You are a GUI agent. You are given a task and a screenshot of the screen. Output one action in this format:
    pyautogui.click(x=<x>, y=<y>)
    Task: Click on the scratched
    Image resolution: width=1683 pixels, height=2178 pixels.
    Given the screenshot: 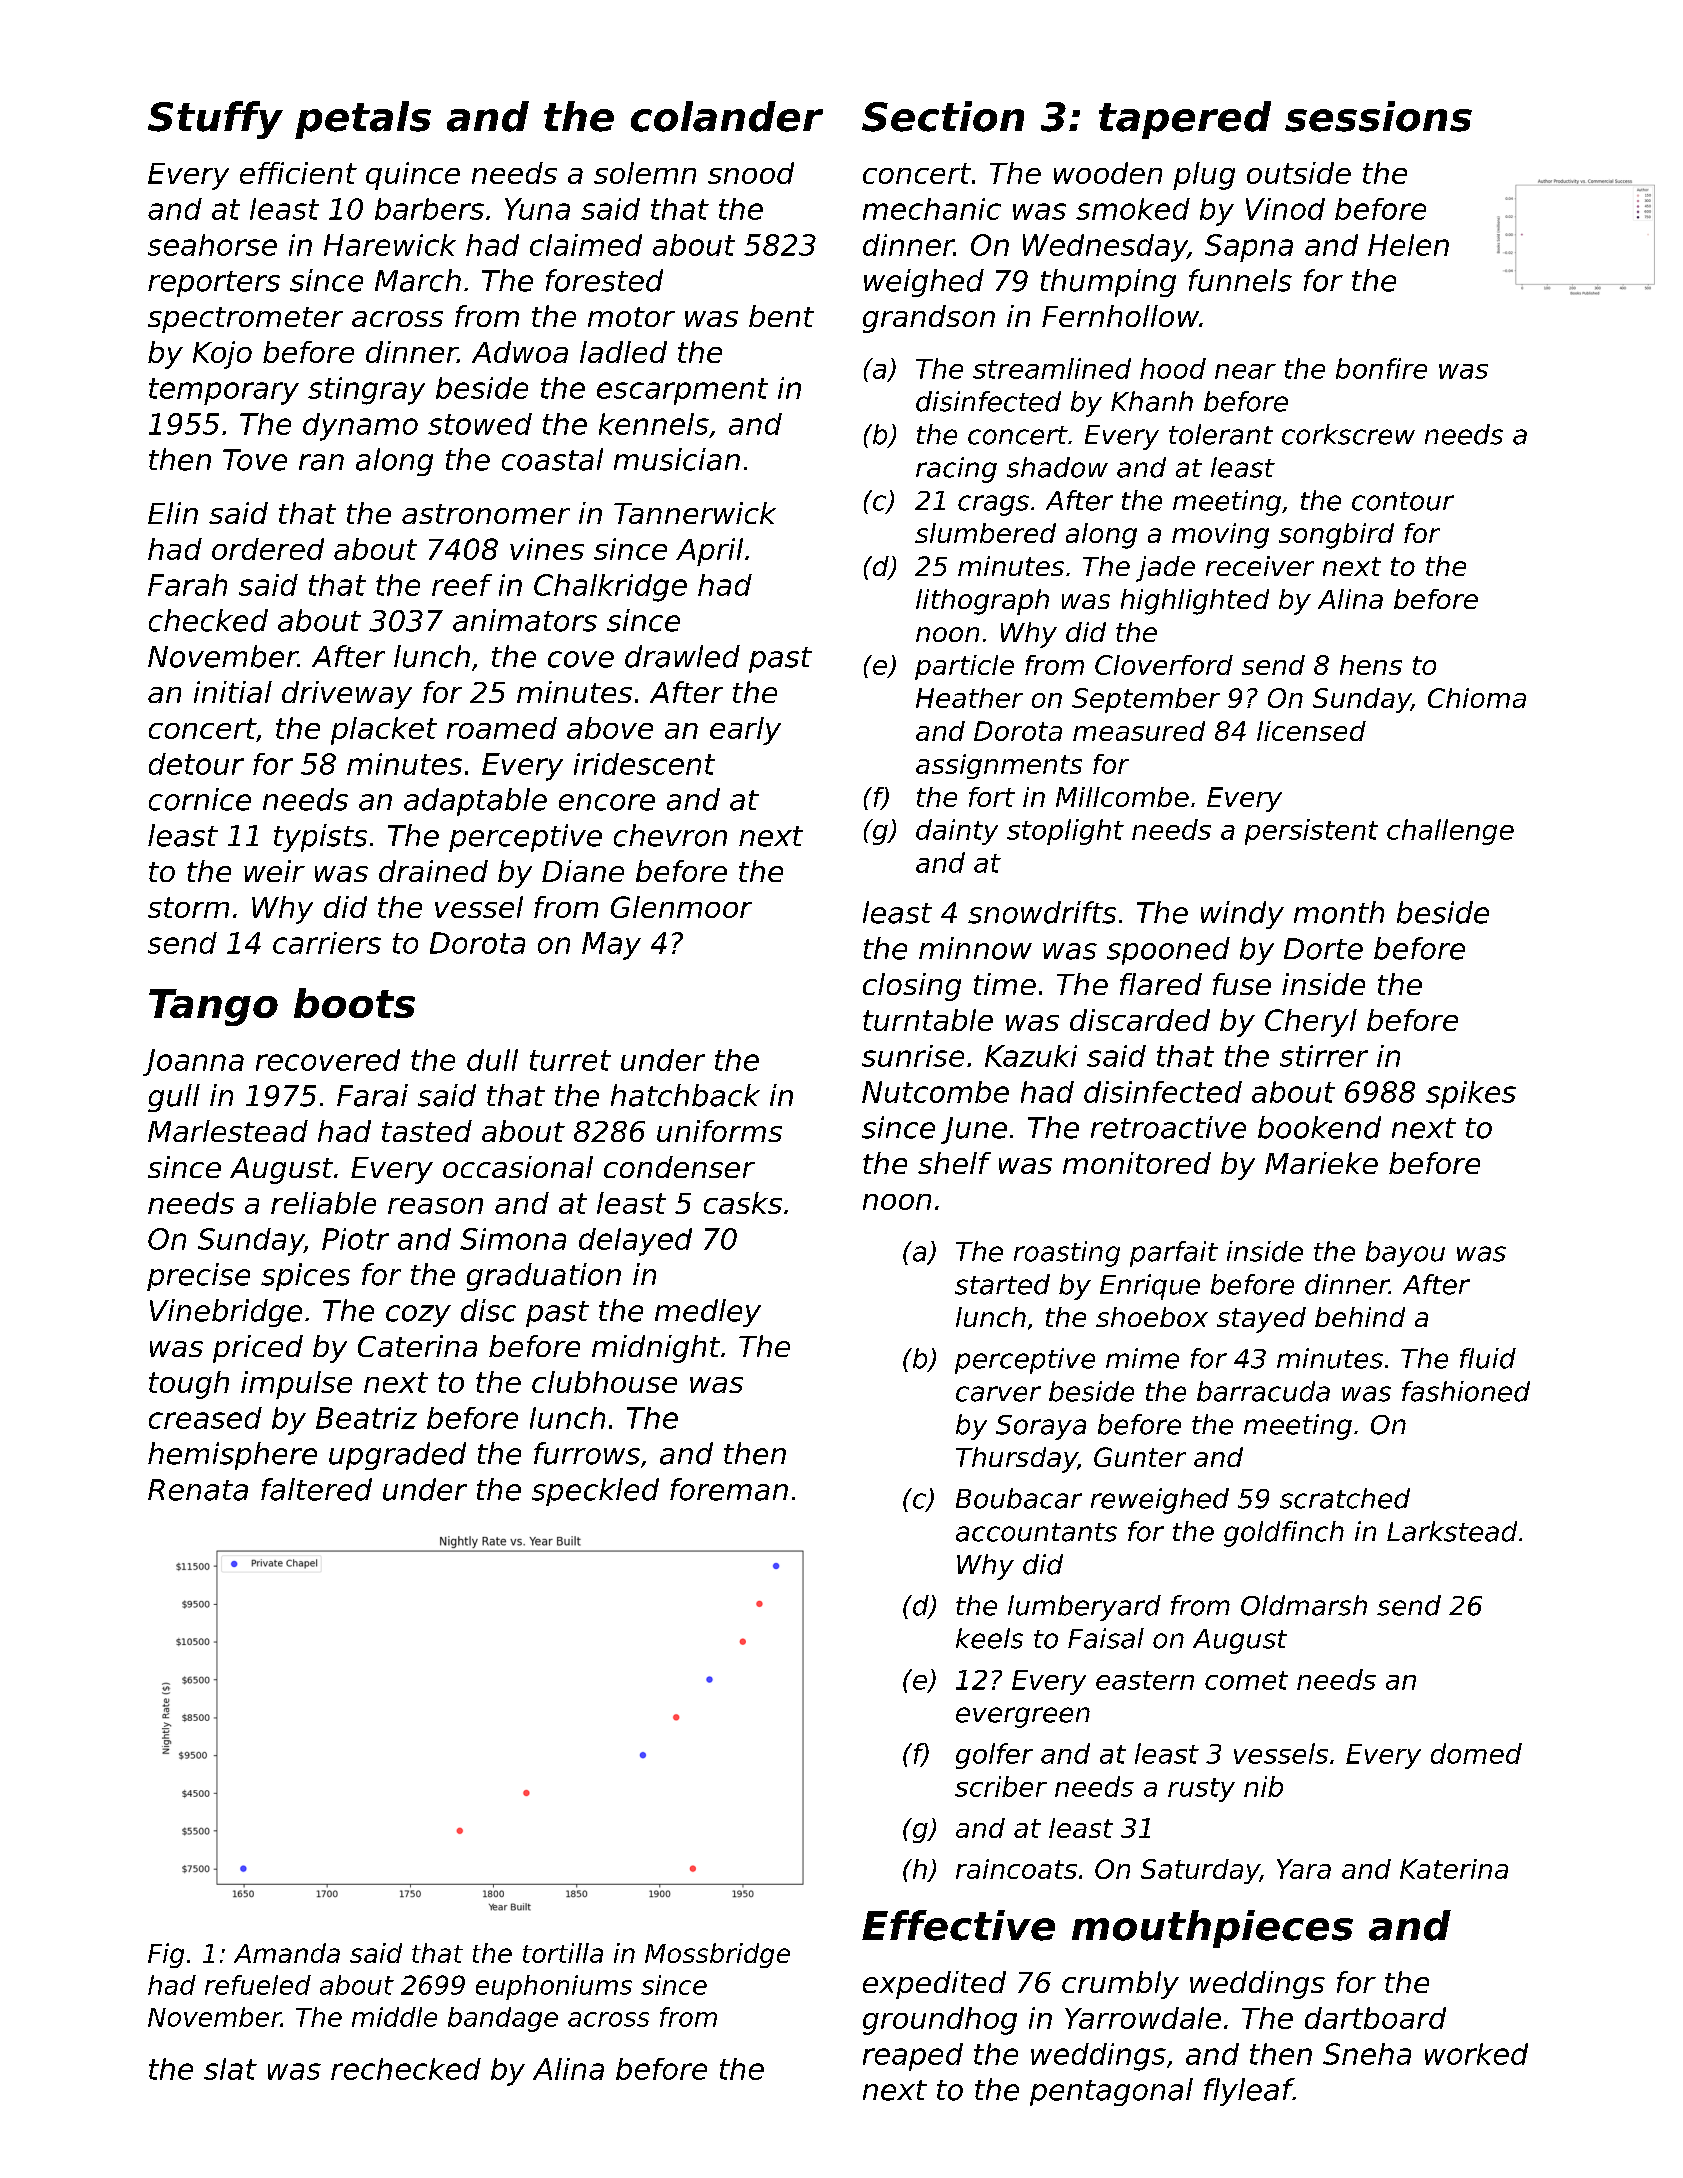 What is the action you would take?
    pyautogui.click(x=1345, y=1498)
